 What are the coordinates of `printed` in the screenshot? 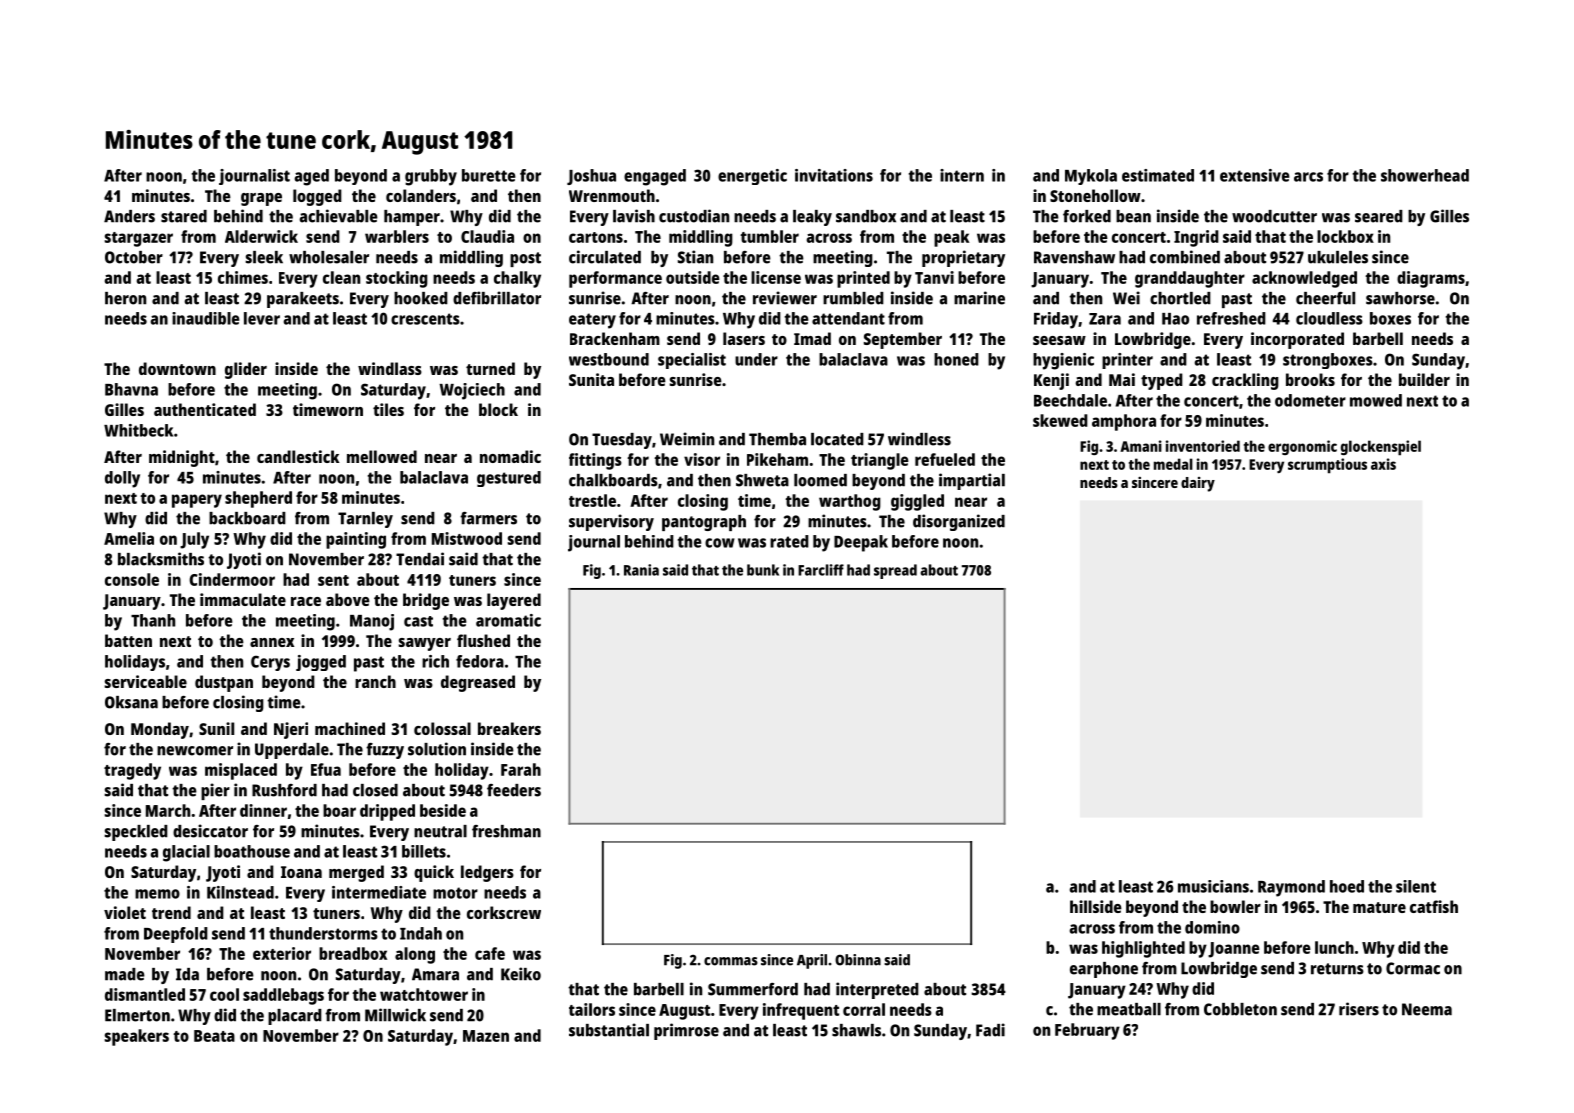 It's located at (863, 279).
